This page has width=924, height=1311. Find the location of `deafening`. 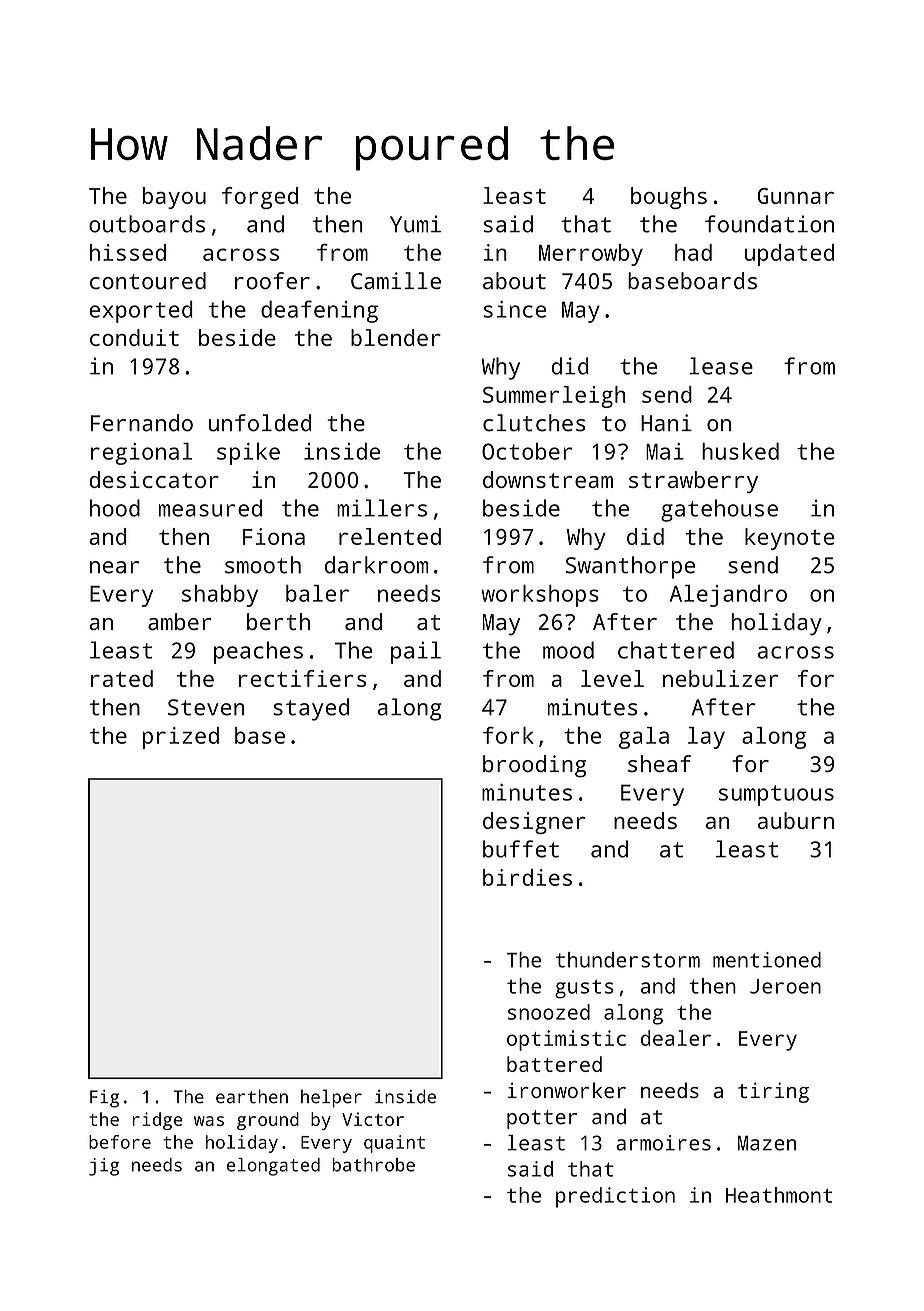

deafening is located at coordinates (319, 311).
